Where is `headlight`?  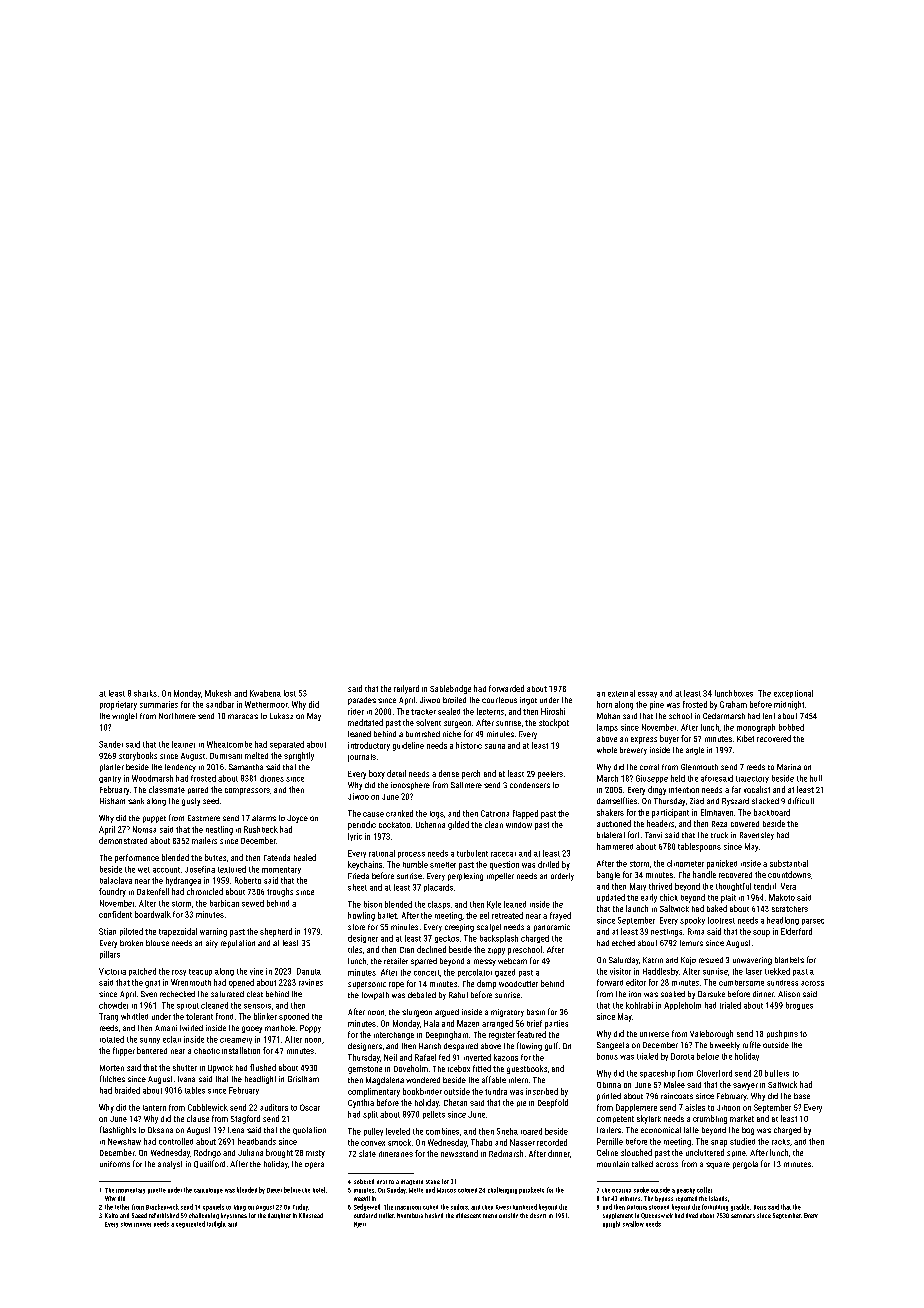 headlight is located at coordinates (260, 1080).
